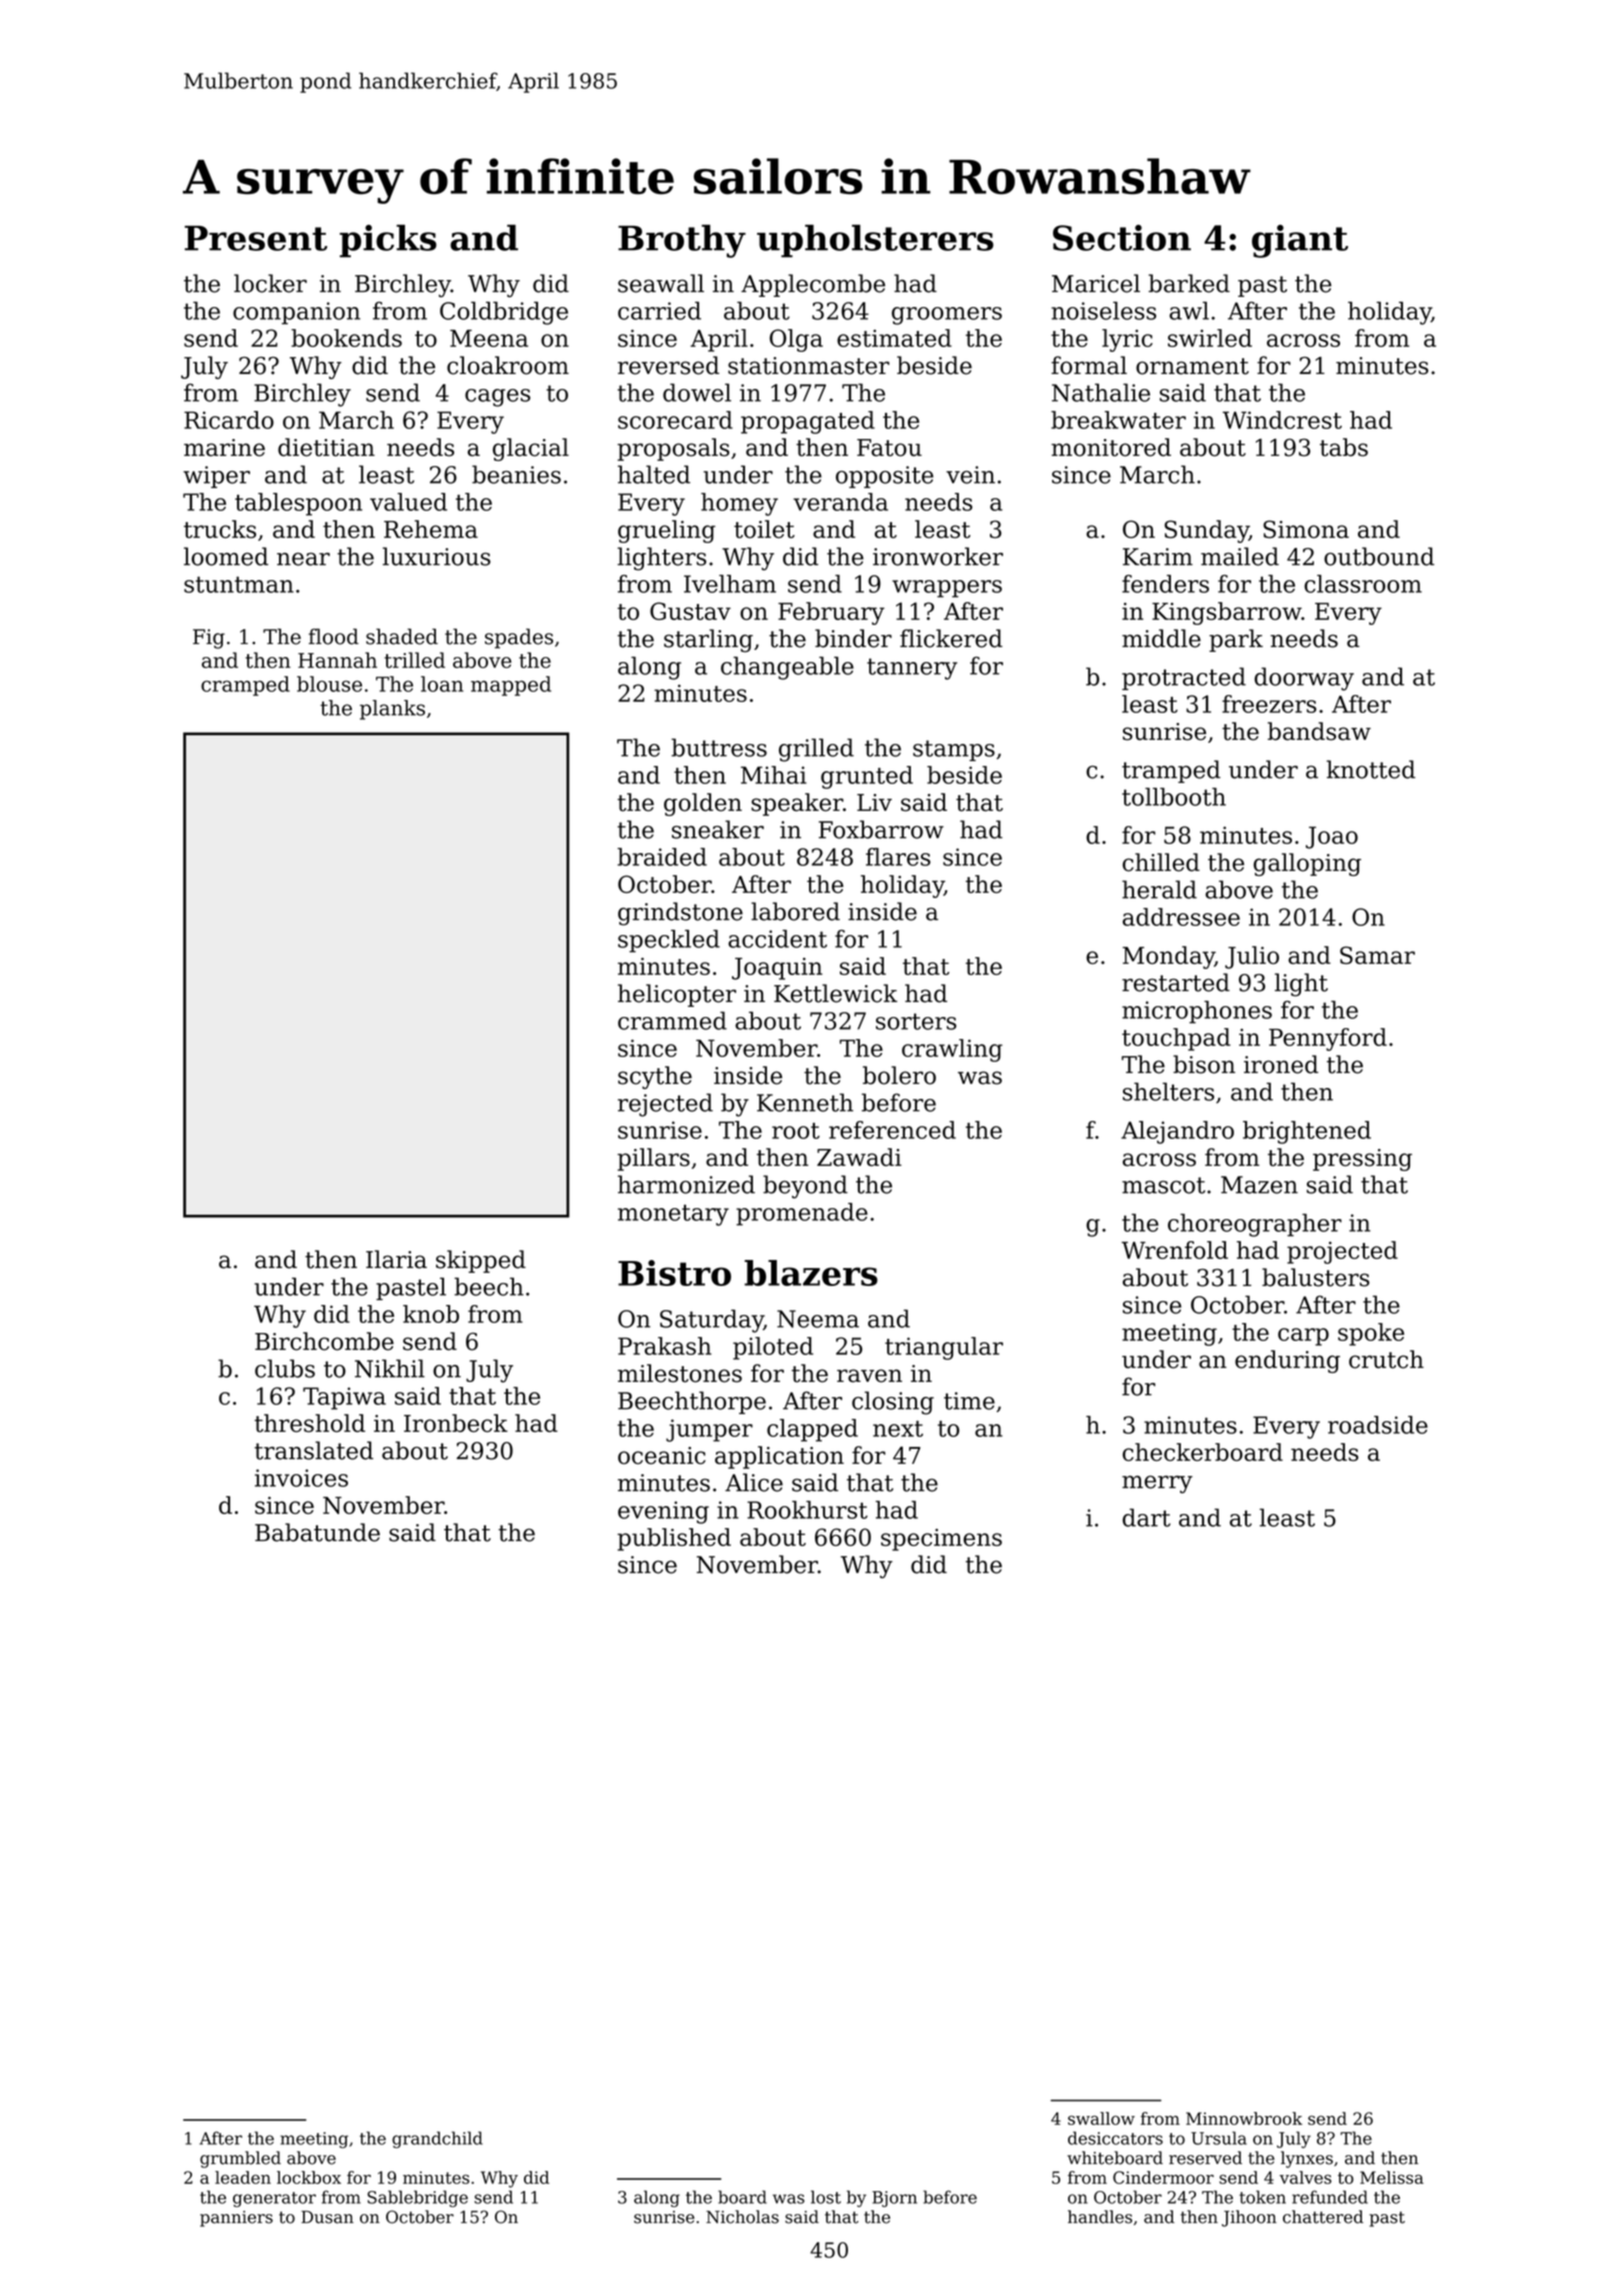 The height and width of the image is (2292, 1620). I want to click on application, so click(779, 1457).
